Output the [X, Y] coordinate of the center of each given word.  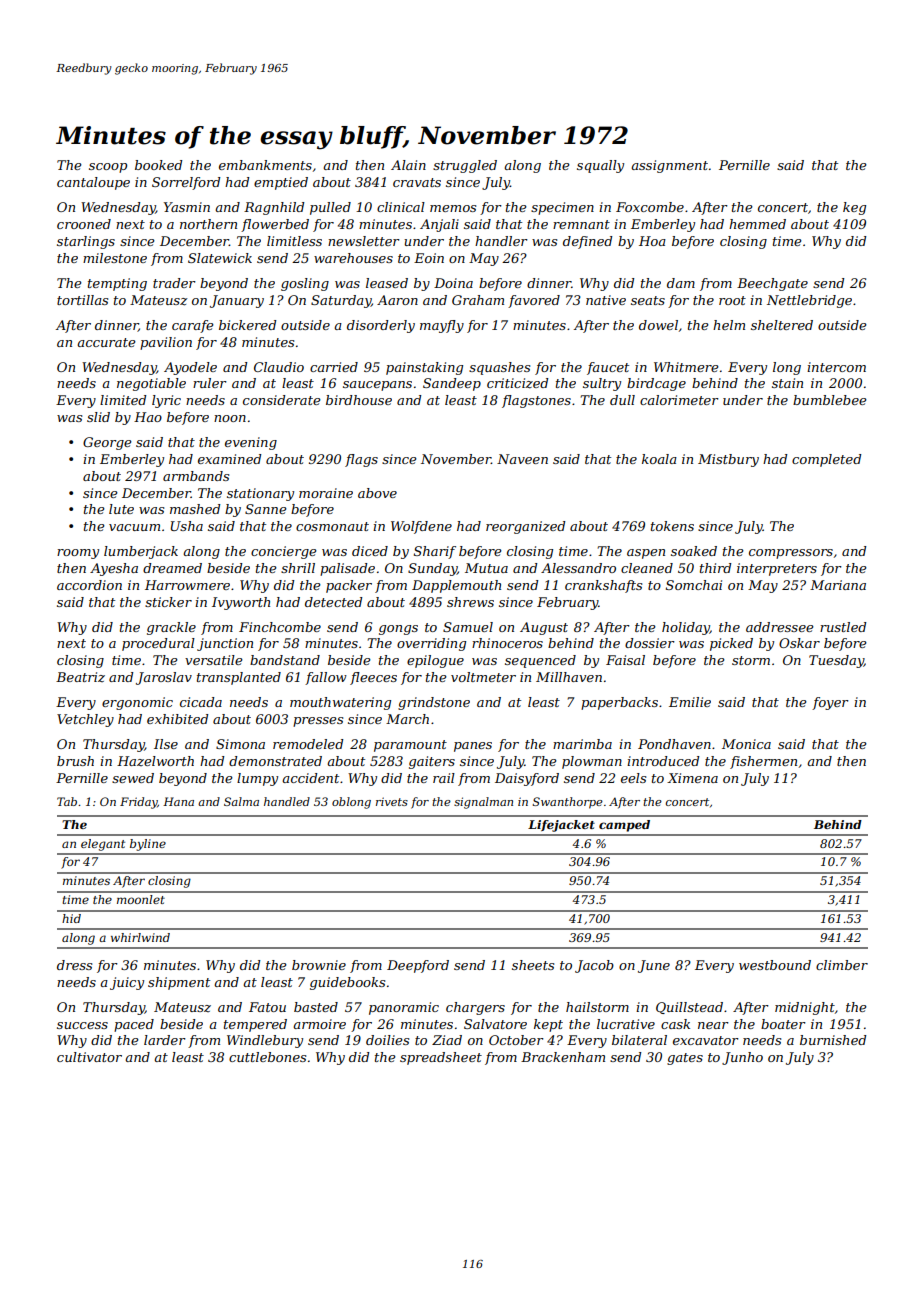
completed [826, 460]
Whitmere [686, 367]
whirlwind [140, 937]
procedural [158, 644]
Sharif [435, 552]
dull [622, 400]
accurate [106, 342]
